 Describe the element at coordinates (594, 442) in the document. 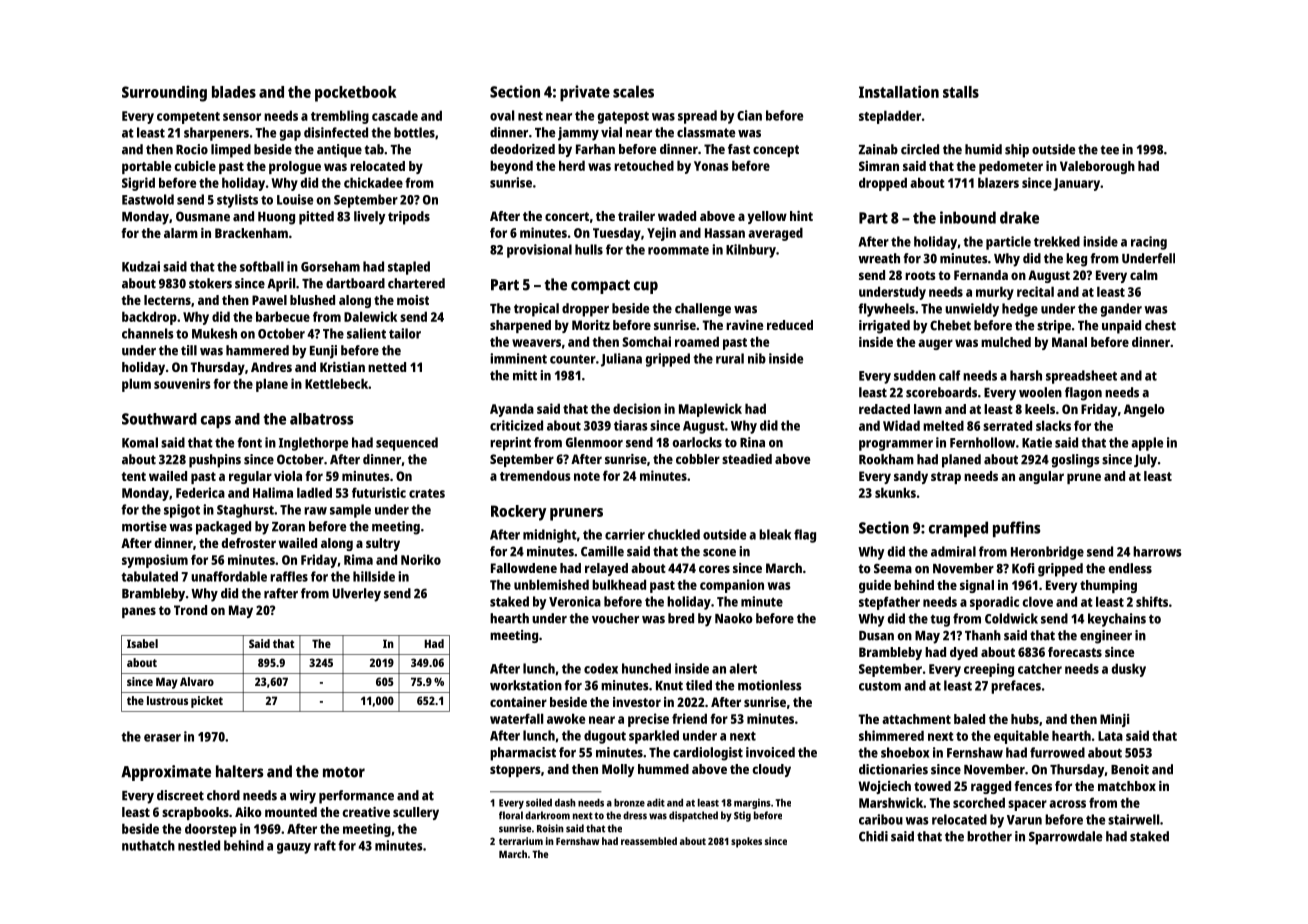

I see `Glenmoor` at that location.
